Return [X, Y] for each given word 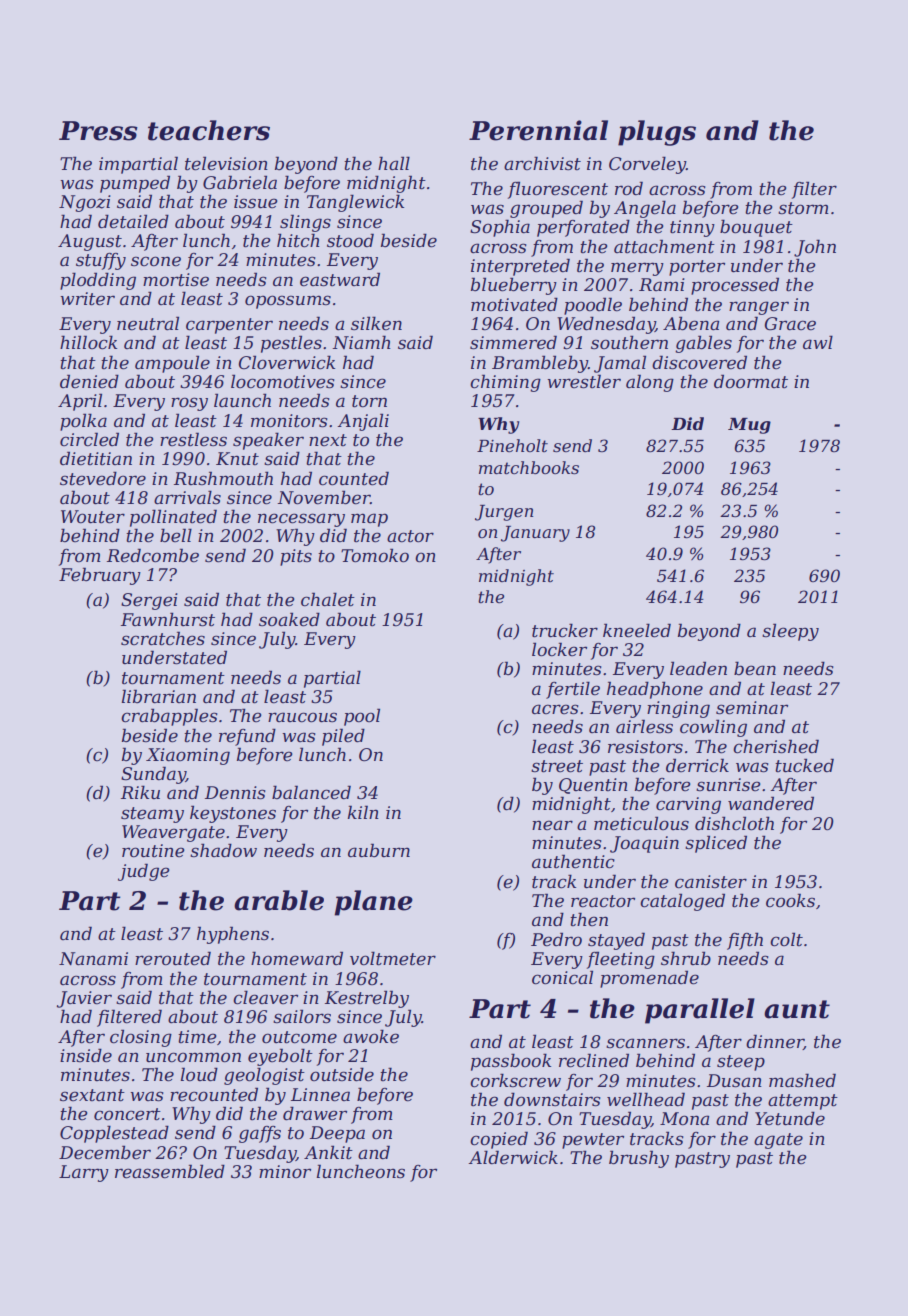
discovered [699, 362]
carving [688, 805]
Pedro [556, 939]
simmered [513, 342]
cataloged [682, 902]
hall [394, 163]
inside [86, 1055]
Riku [140, 792]
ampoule [172, 364]
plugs [657, 133]
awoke [371, 1036]
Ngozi [85, 203]
